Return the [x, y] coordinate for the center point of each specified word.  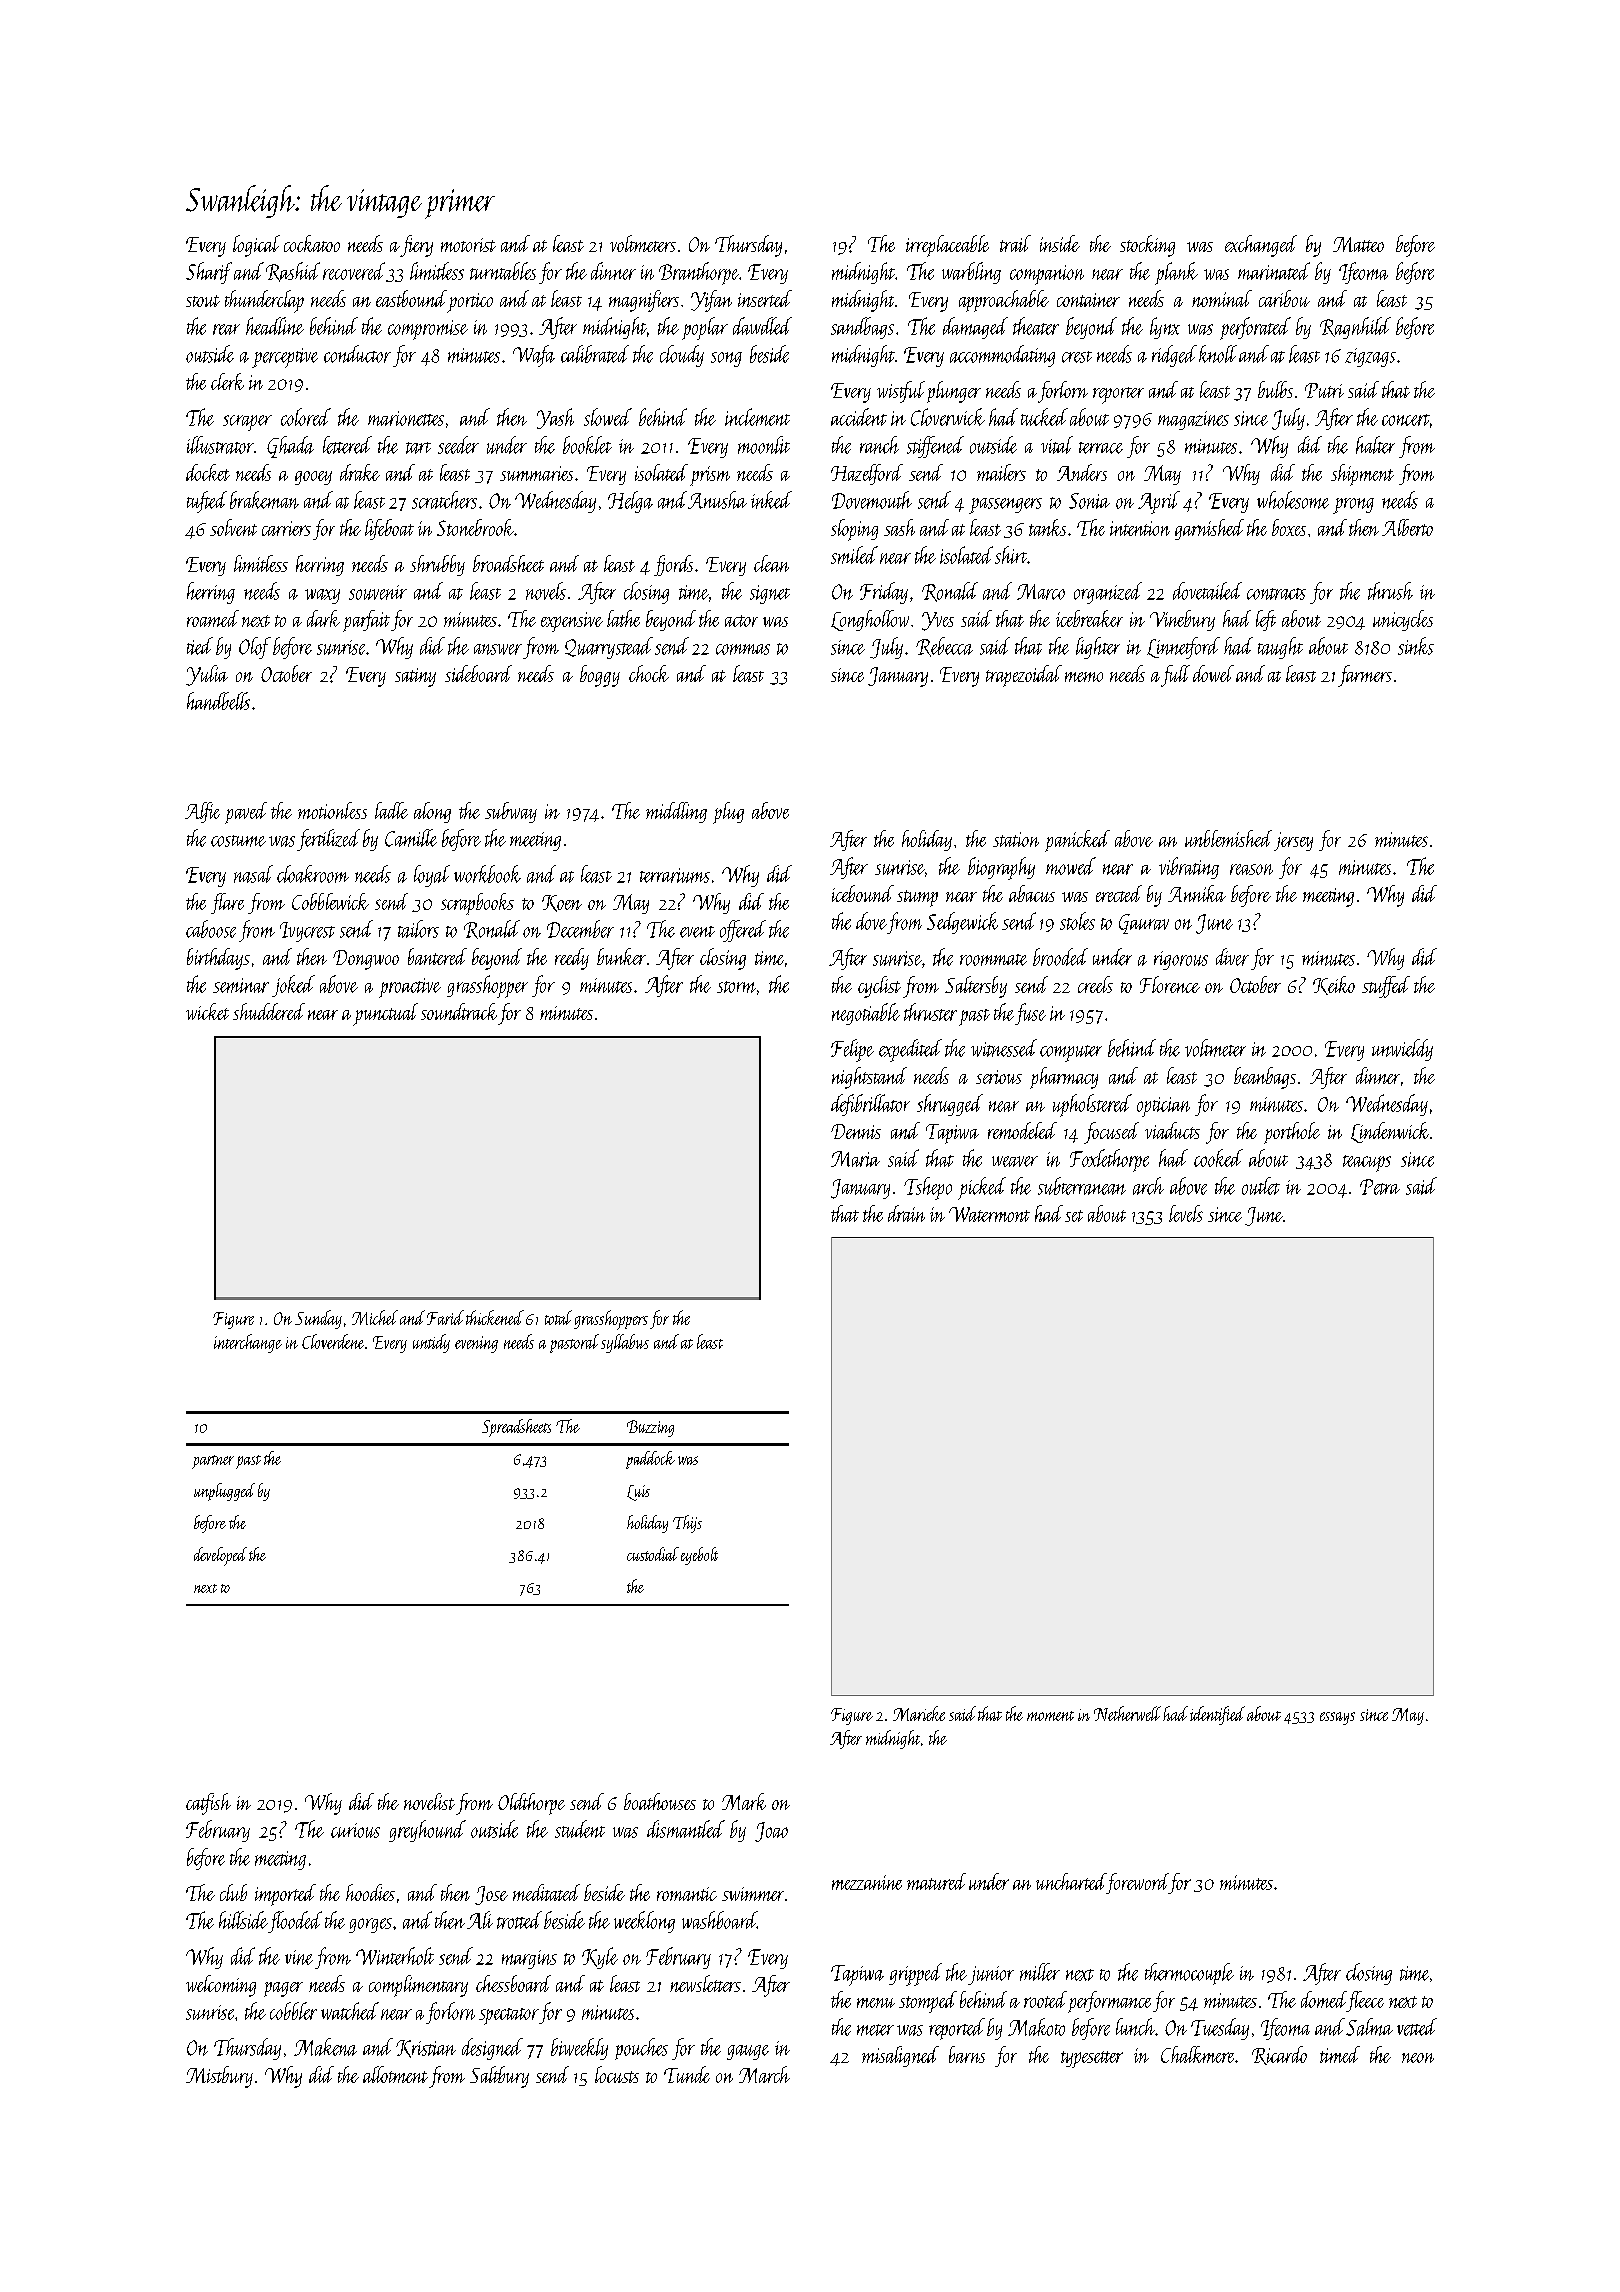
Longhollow [870, 620]
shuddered [269, 1011]
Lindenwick [1390, 1132]
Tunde [687, 2074]
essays [1337, 1718]
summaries [536, 473]
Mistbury [219, 2077]
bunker [621, 956]
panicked [1077, 841]
